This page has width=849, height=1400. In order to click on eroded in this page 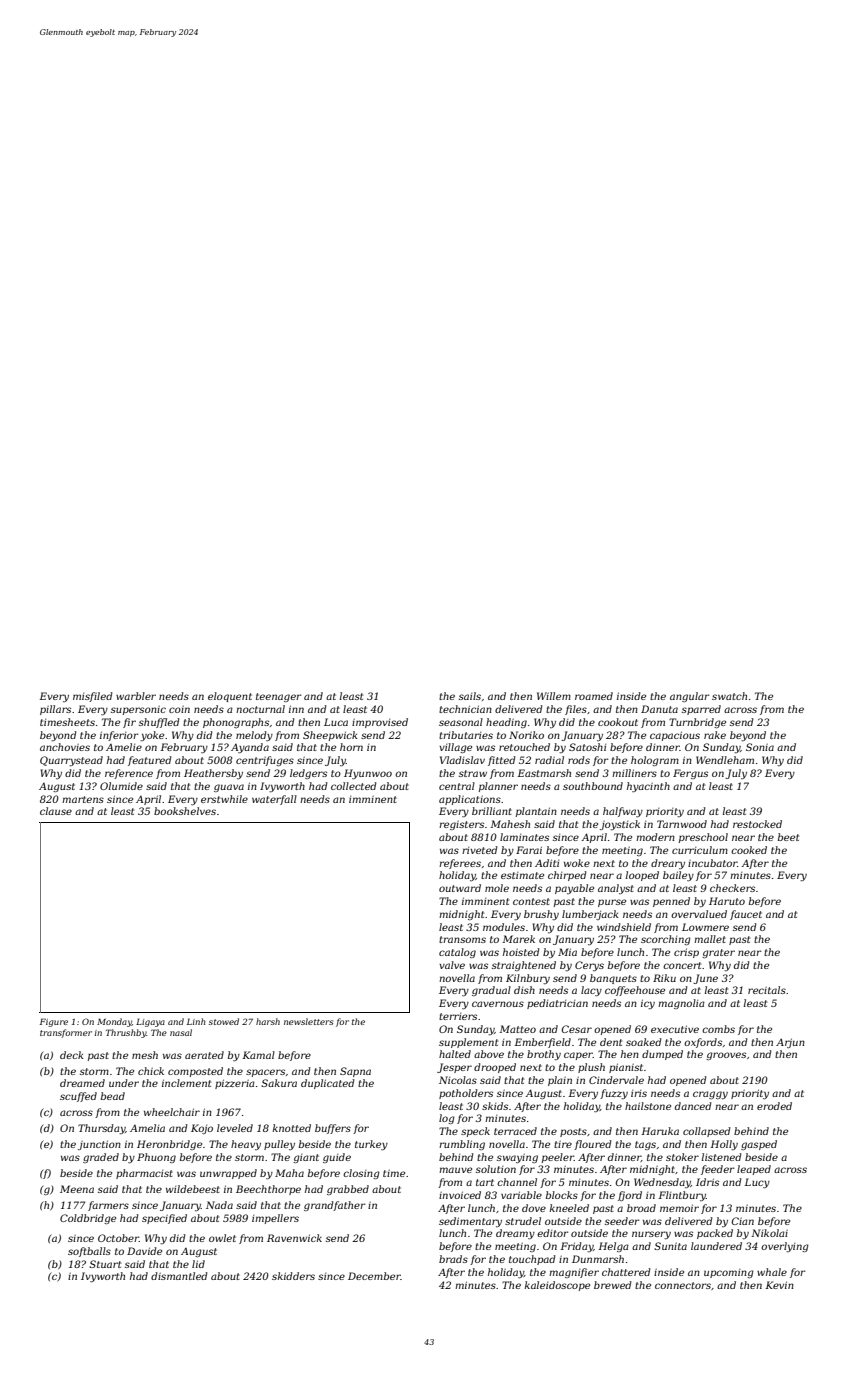, I will do `click(774, 1106)`.
